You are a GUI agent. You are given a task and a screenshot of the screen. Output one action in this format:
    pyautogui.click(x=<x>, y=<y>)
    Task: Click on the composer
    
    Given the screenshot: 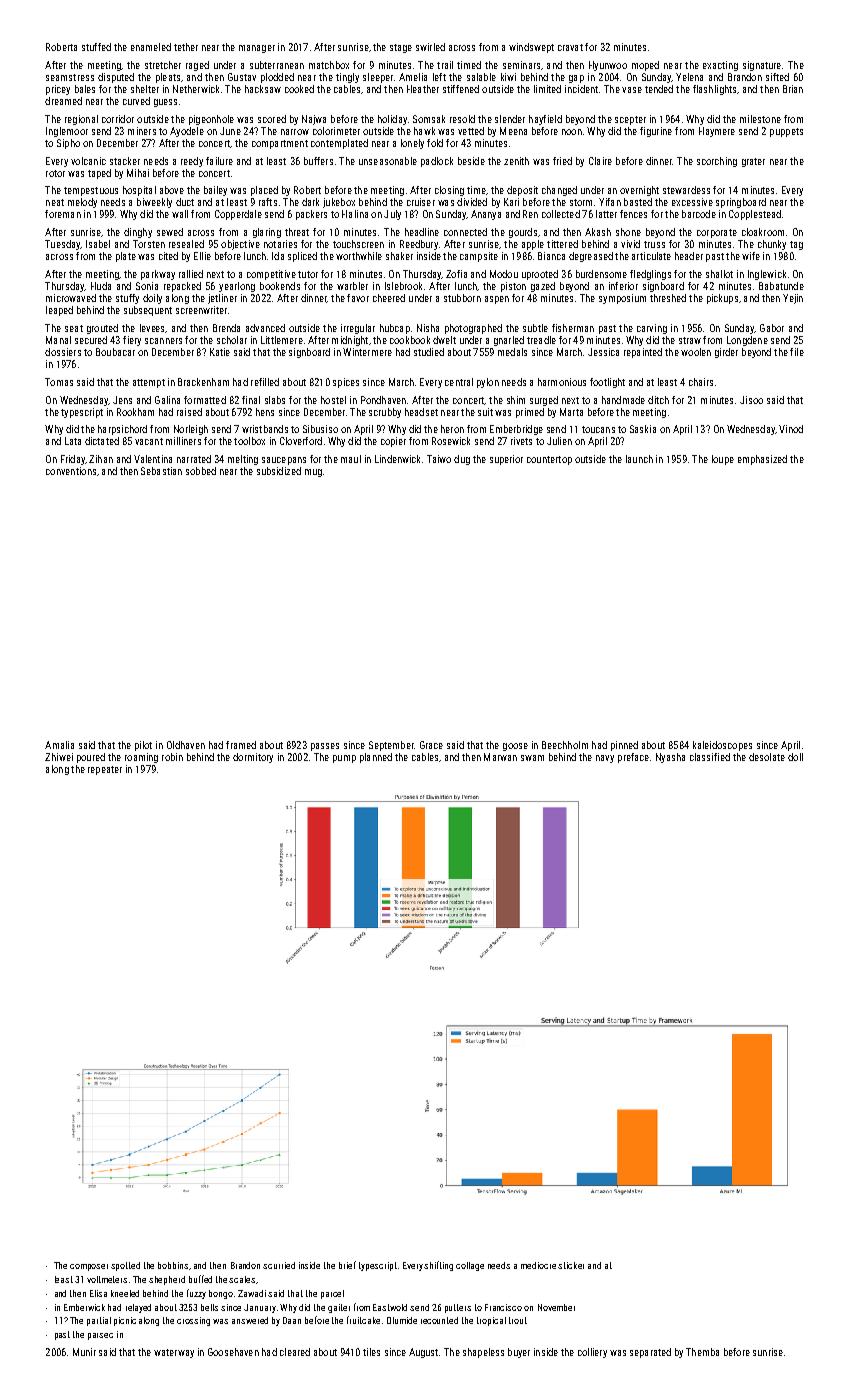 What is the action you would take?
    pyautogui.click(x=89, y=1267)
